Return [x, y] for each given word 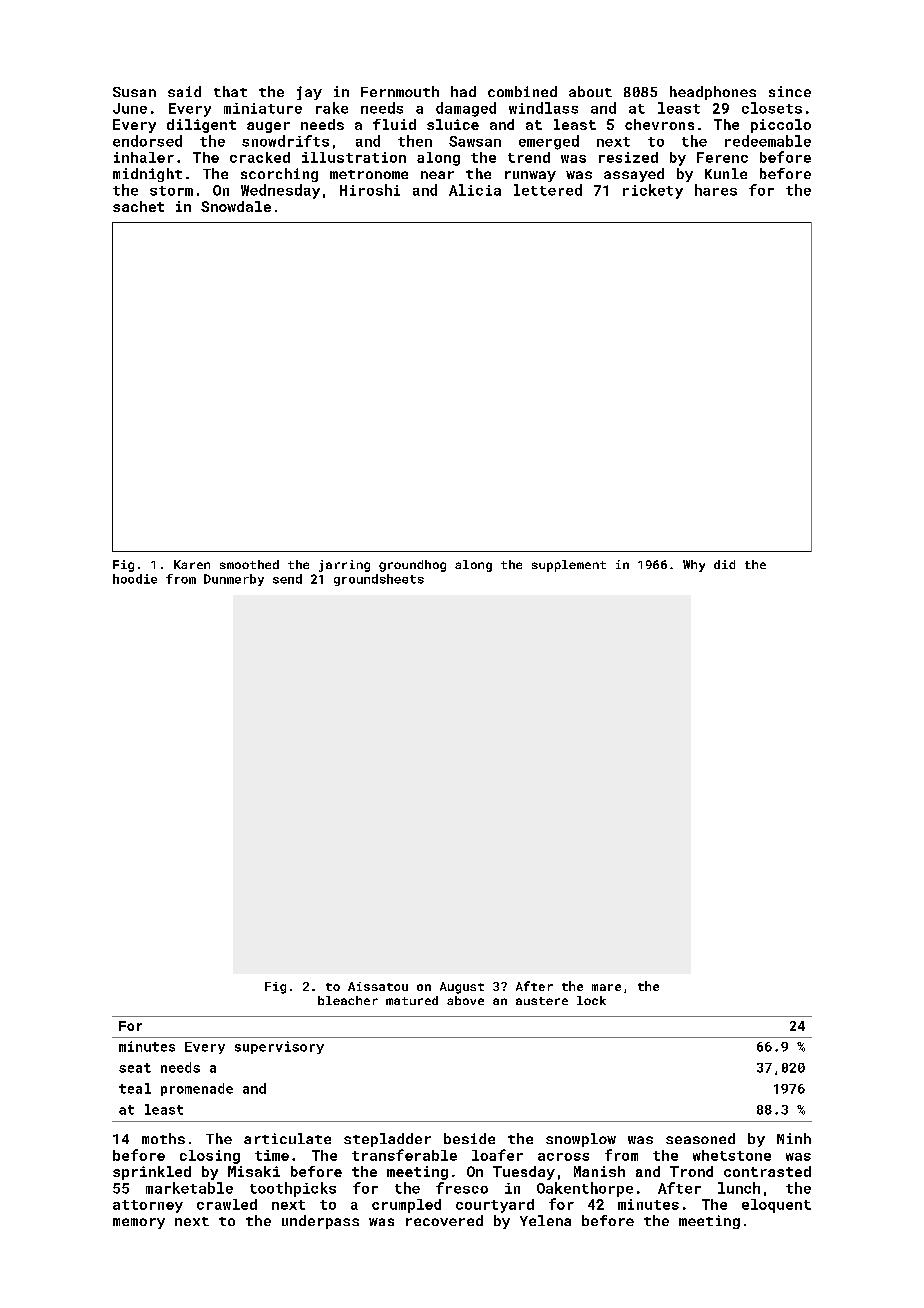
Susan [134, 92]
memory [139, 1223]
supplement [569, 566]
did [724, 564]
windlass [543, 108]
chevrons [659, 124]
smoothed [249, 564]
